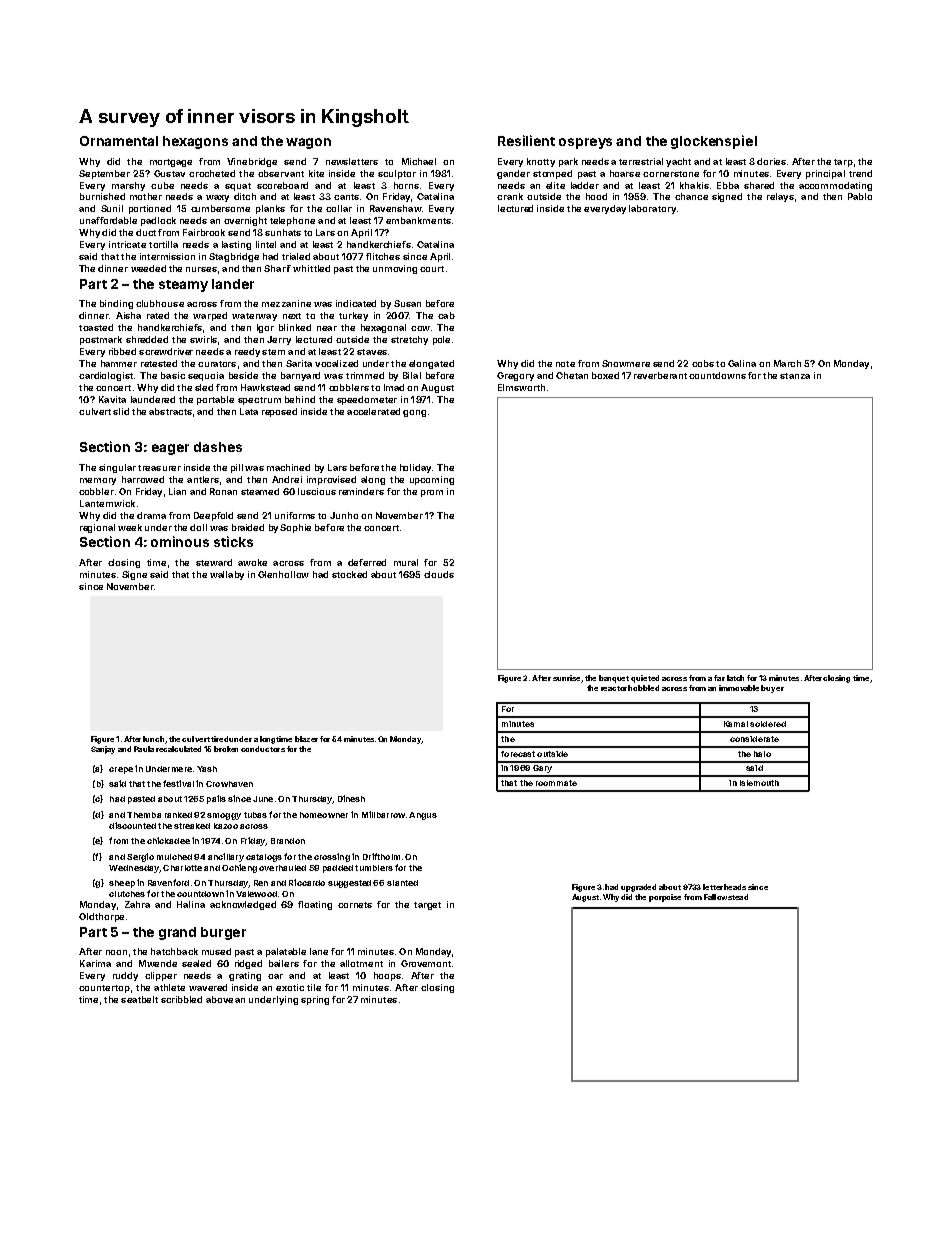 The image size is (952, 1233). Describe the element at coordinates (181, 999) in the image. I see `scribbled` at that location.
